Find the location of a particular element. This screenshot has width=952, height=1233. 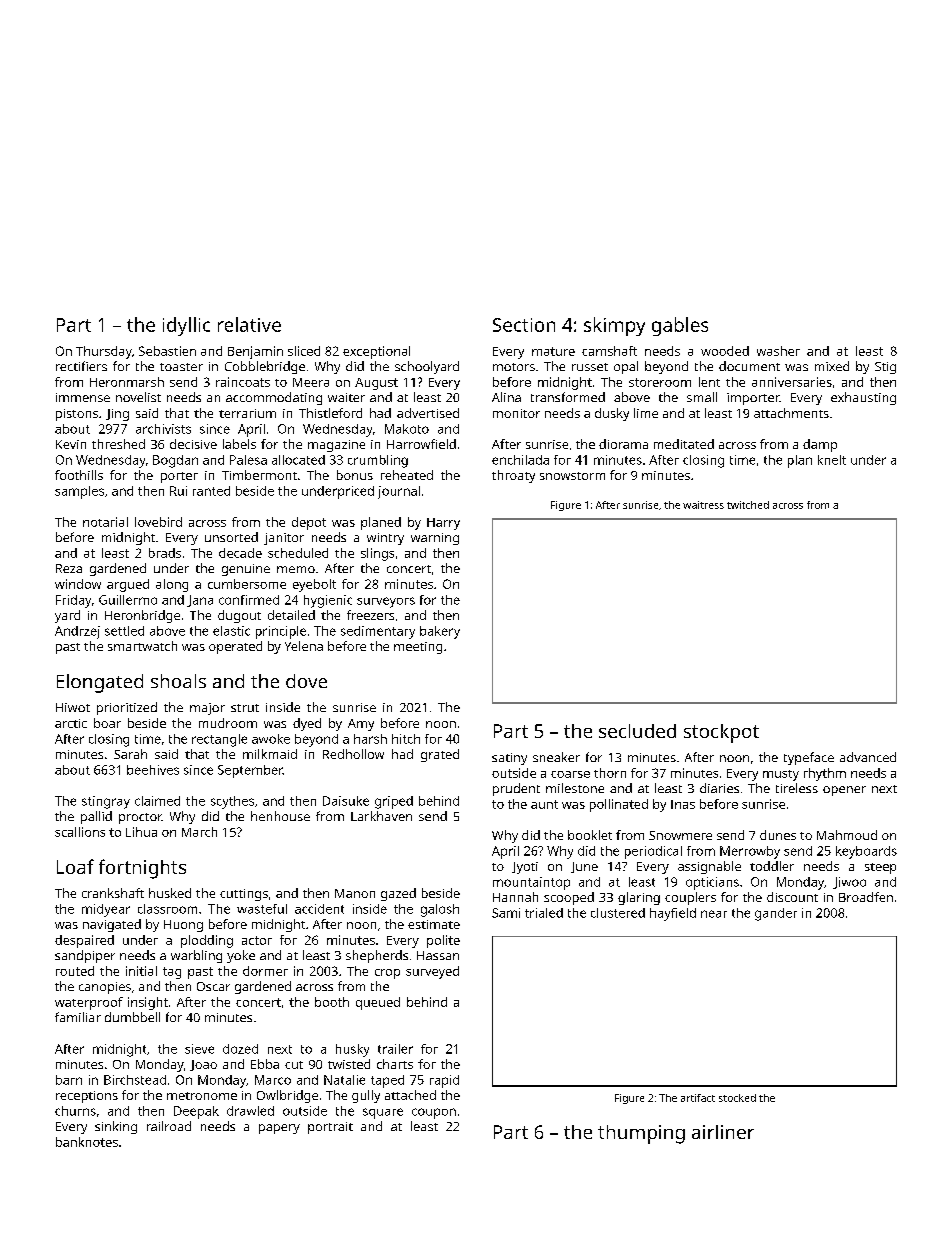

familiar is located at coordinates (78, 1017).
